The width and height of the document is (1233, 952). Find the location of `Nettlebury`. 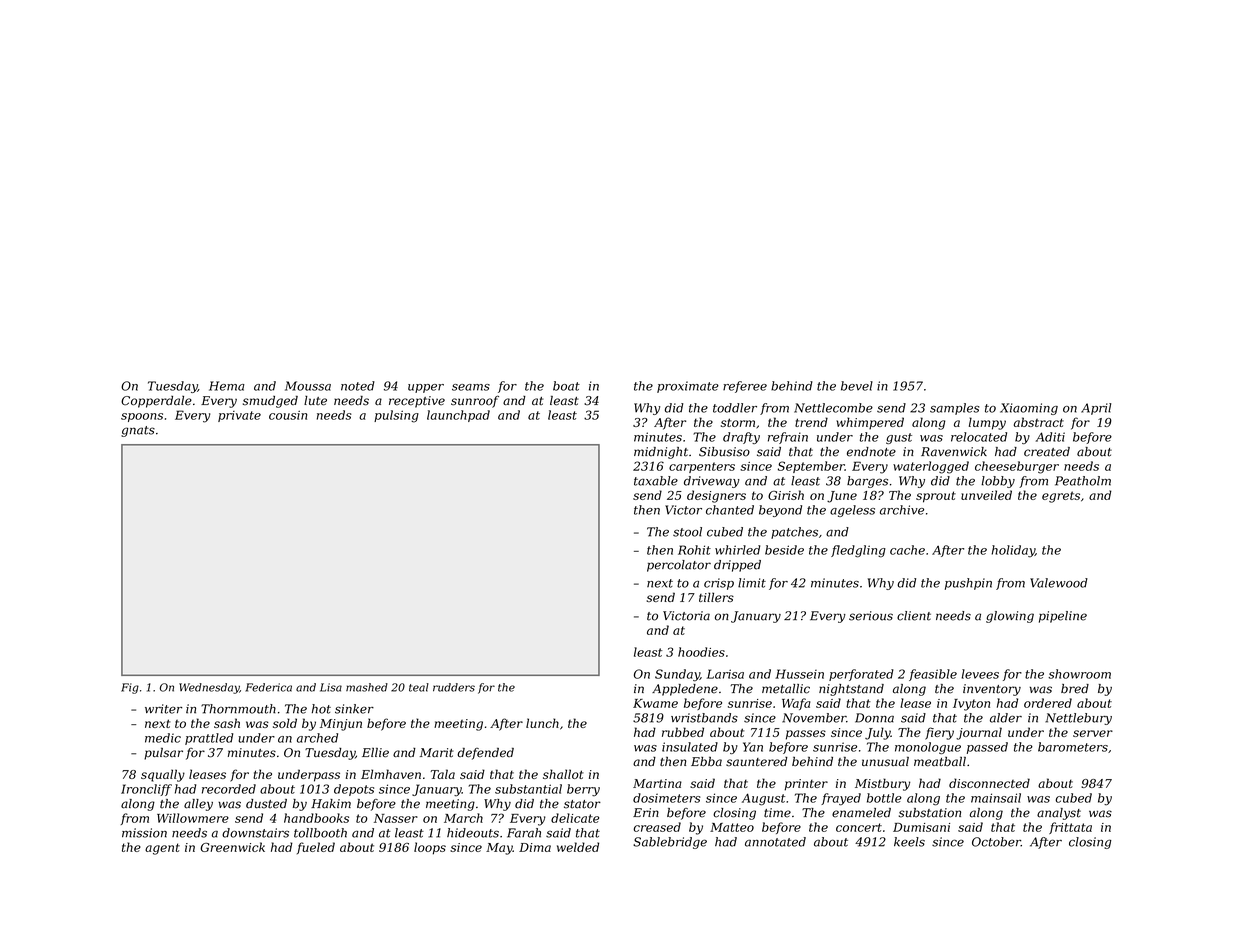

Nettlebury is located at coordinates (1078, 719).
